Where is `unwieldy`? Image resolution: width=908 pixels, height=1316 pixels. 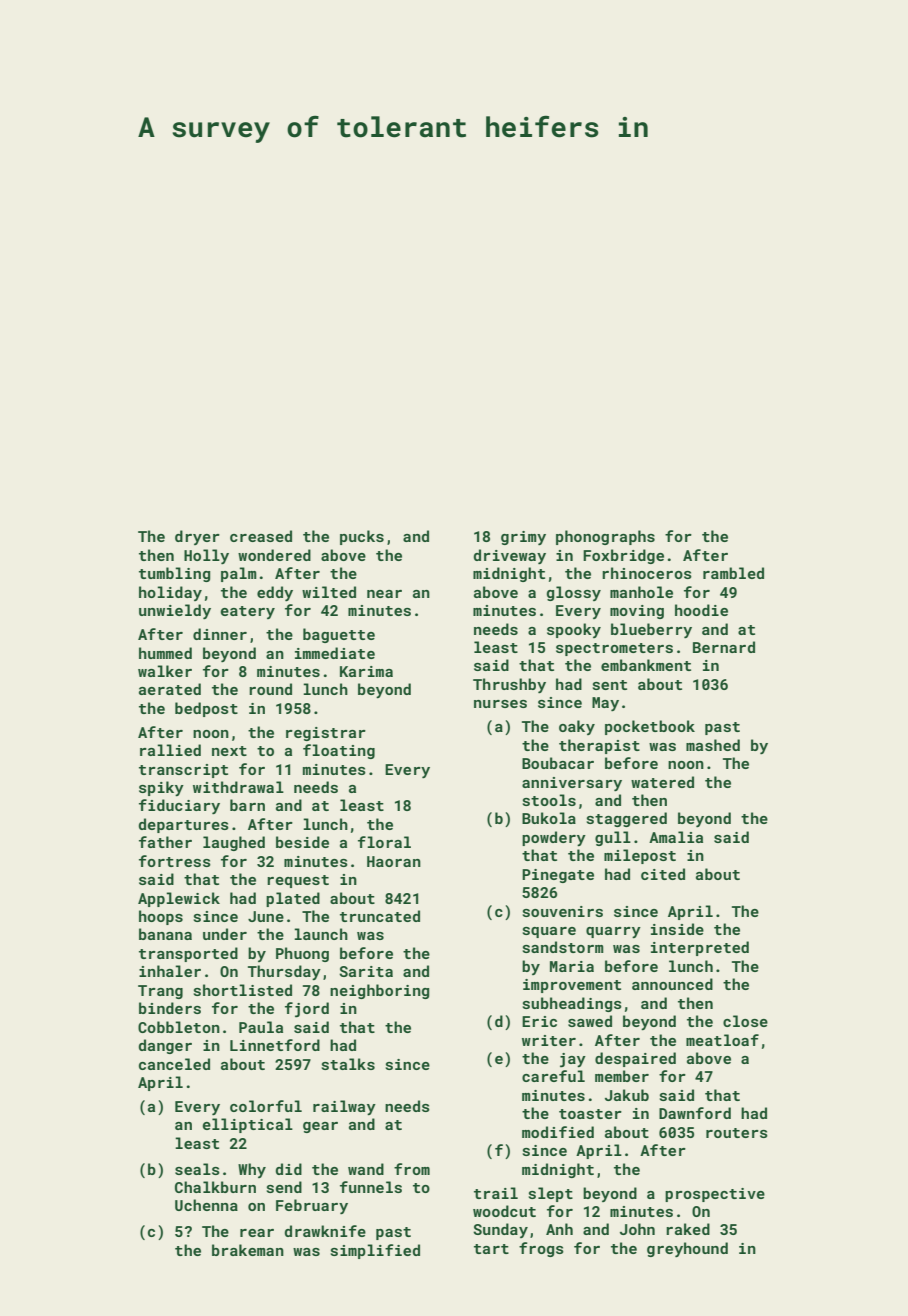 unwieldy is located at coordinates (175, 611).
